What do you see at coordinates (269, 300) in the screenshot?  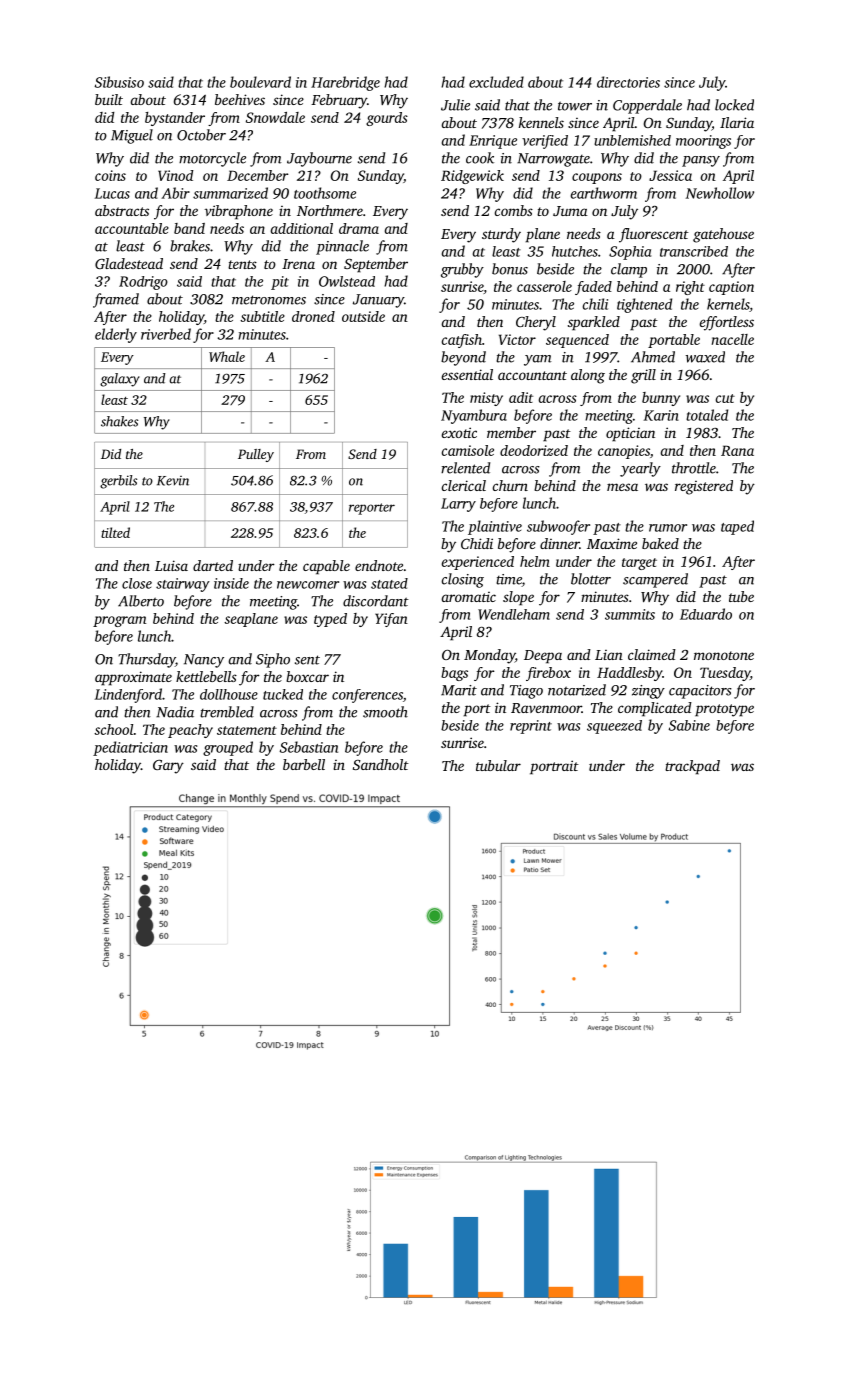 I see `metronomes` at bounding box center [269, 300].
